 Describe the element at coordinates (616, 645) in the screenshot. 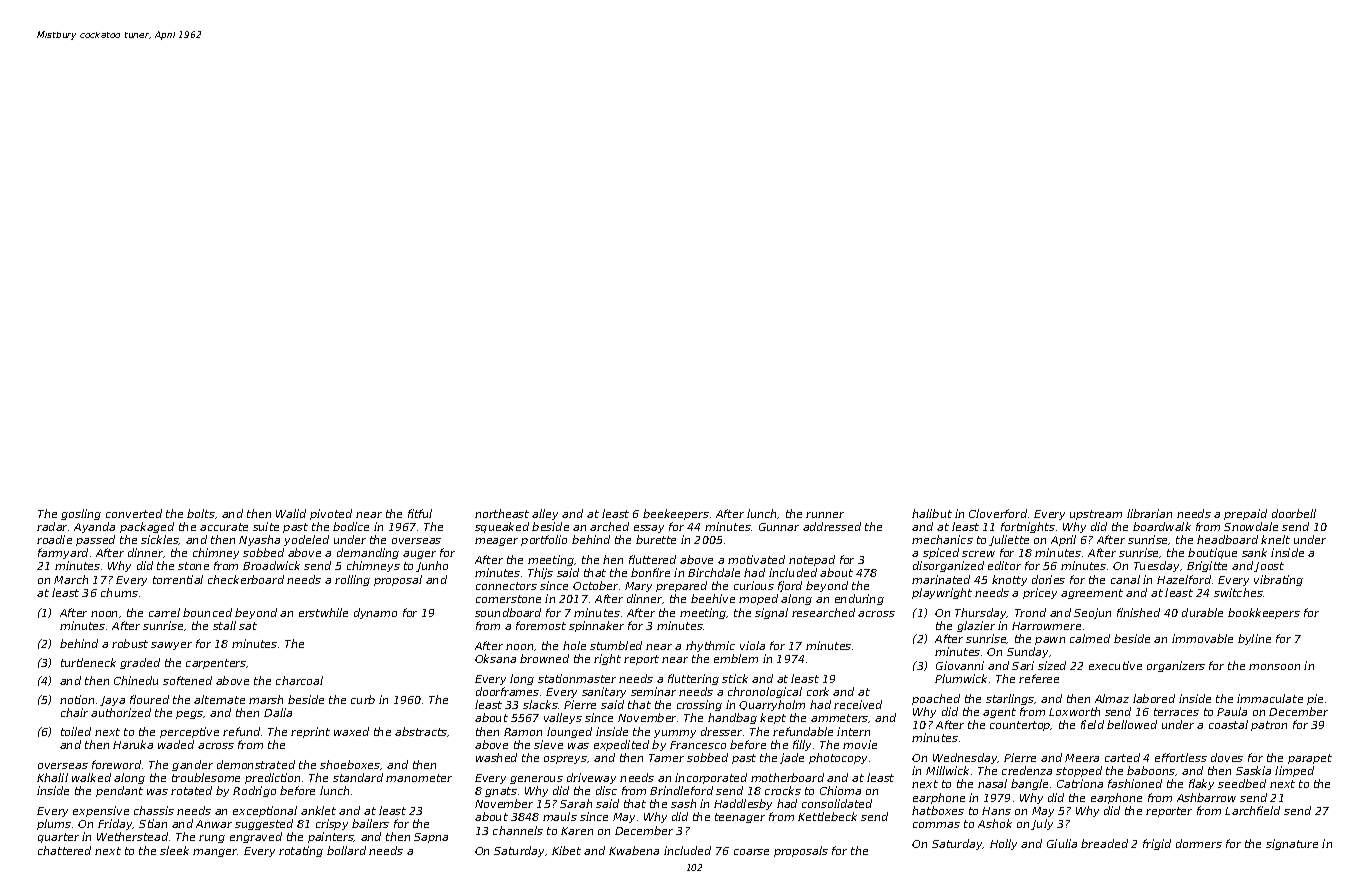

I see `stumbled` at that location.
